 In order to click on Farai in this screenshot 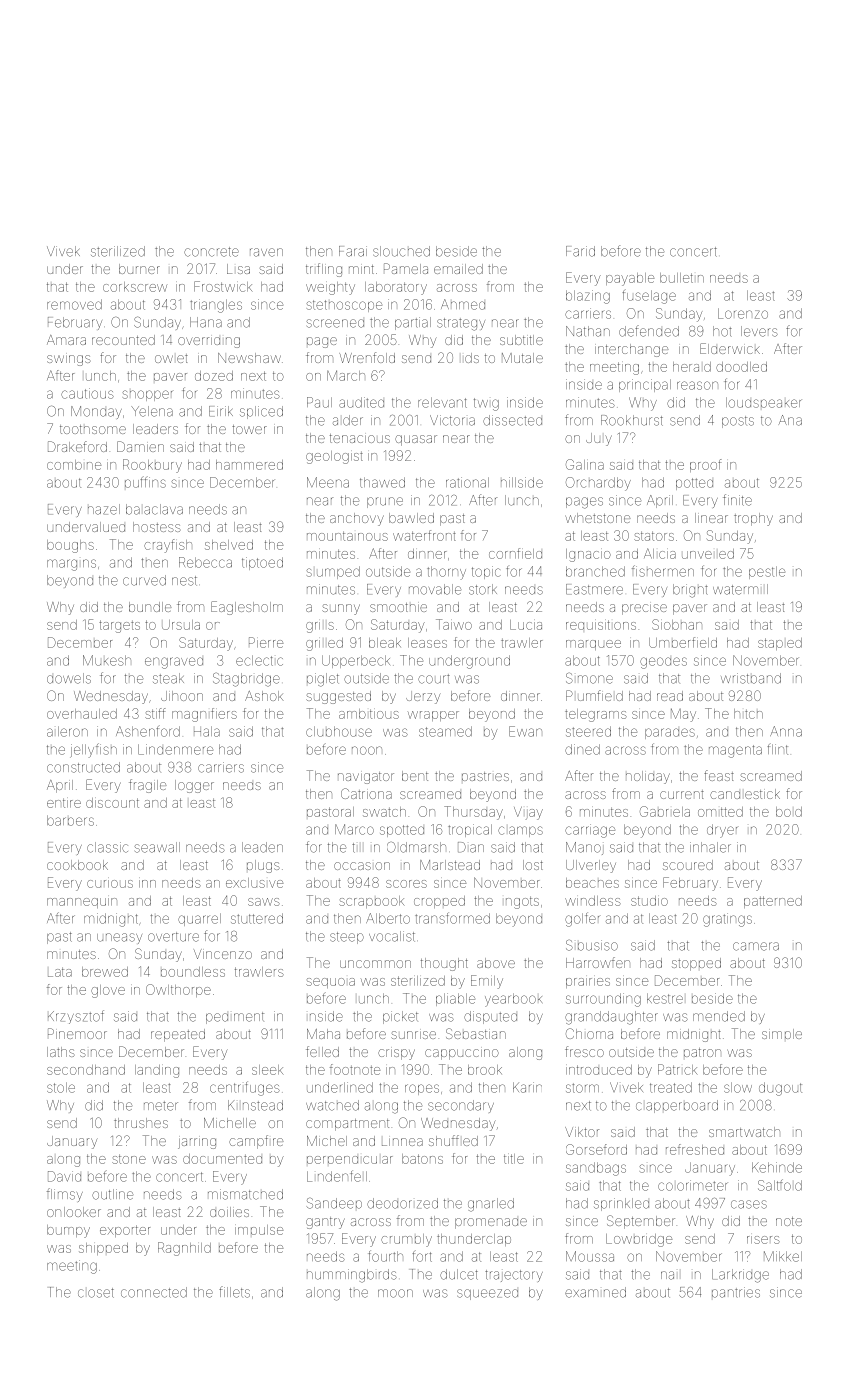, I will do `click(353, 251)`.
